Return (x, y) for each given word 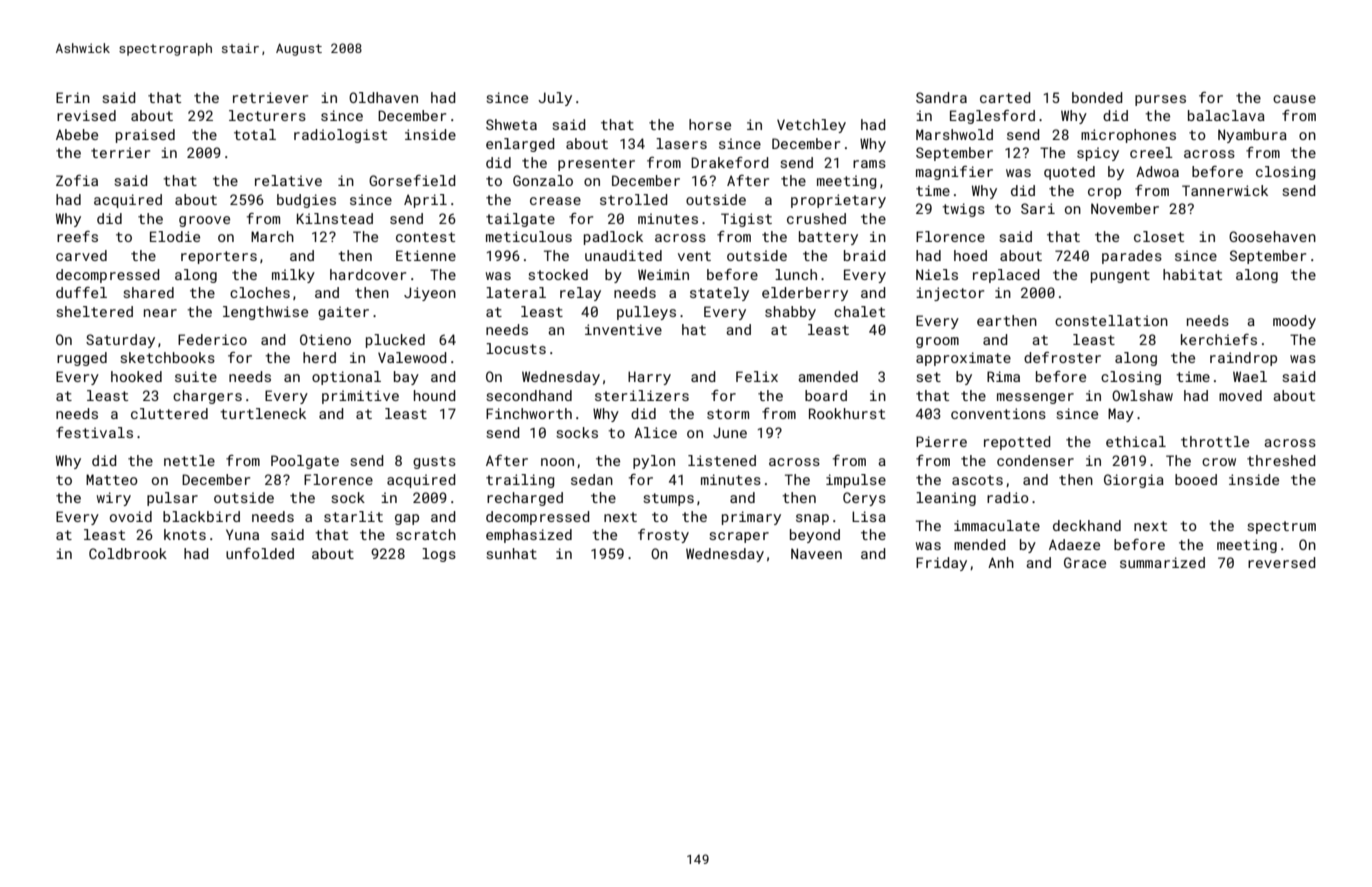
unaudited (623, 255)
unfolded (260, 553)
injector (950, 294)
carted (1005, 97)
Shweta (511, 124)
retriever (270, 97)
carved (81, 255)
